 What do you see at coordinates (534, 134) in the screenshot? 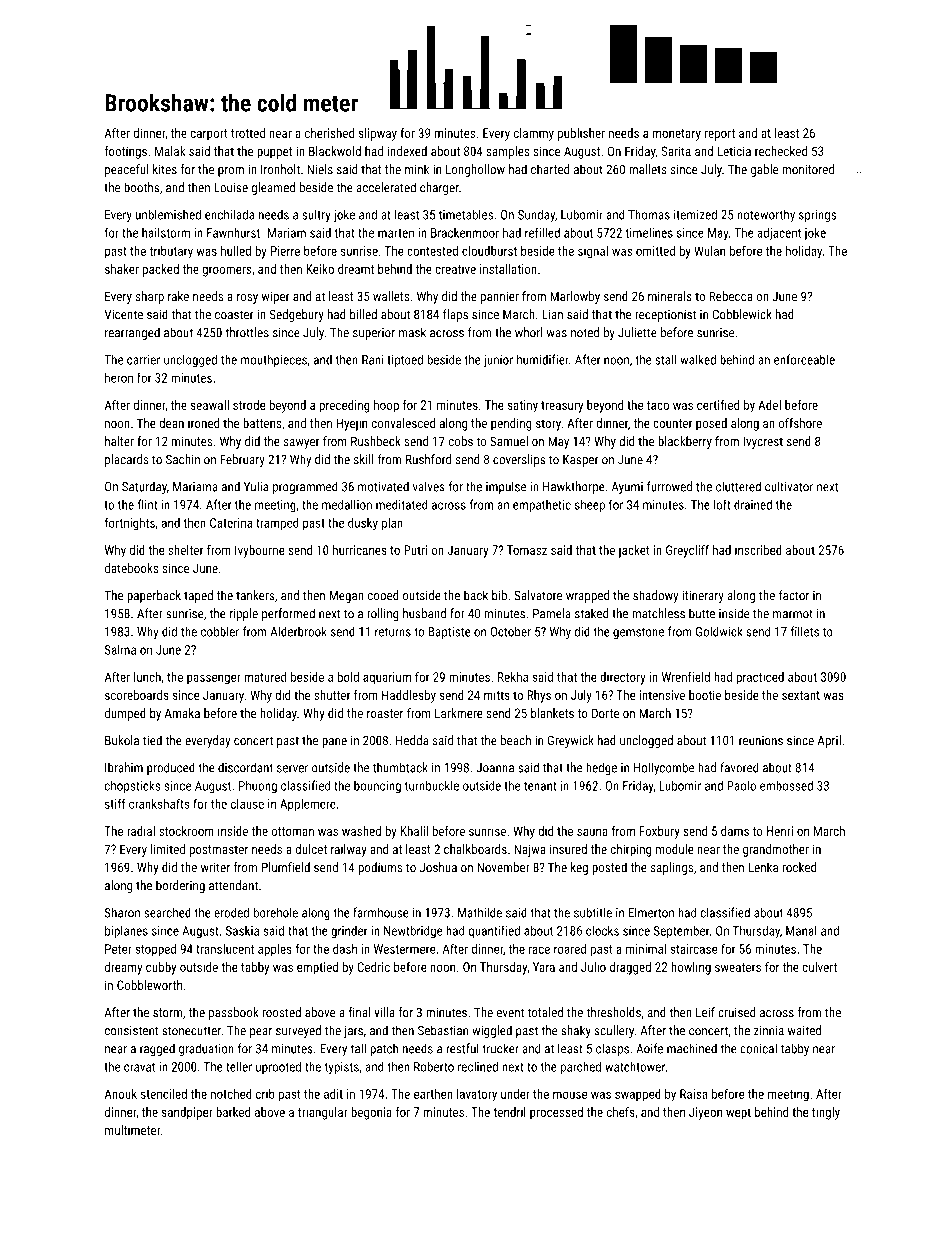
I see `clammy` at bounding box center [534, 134].
